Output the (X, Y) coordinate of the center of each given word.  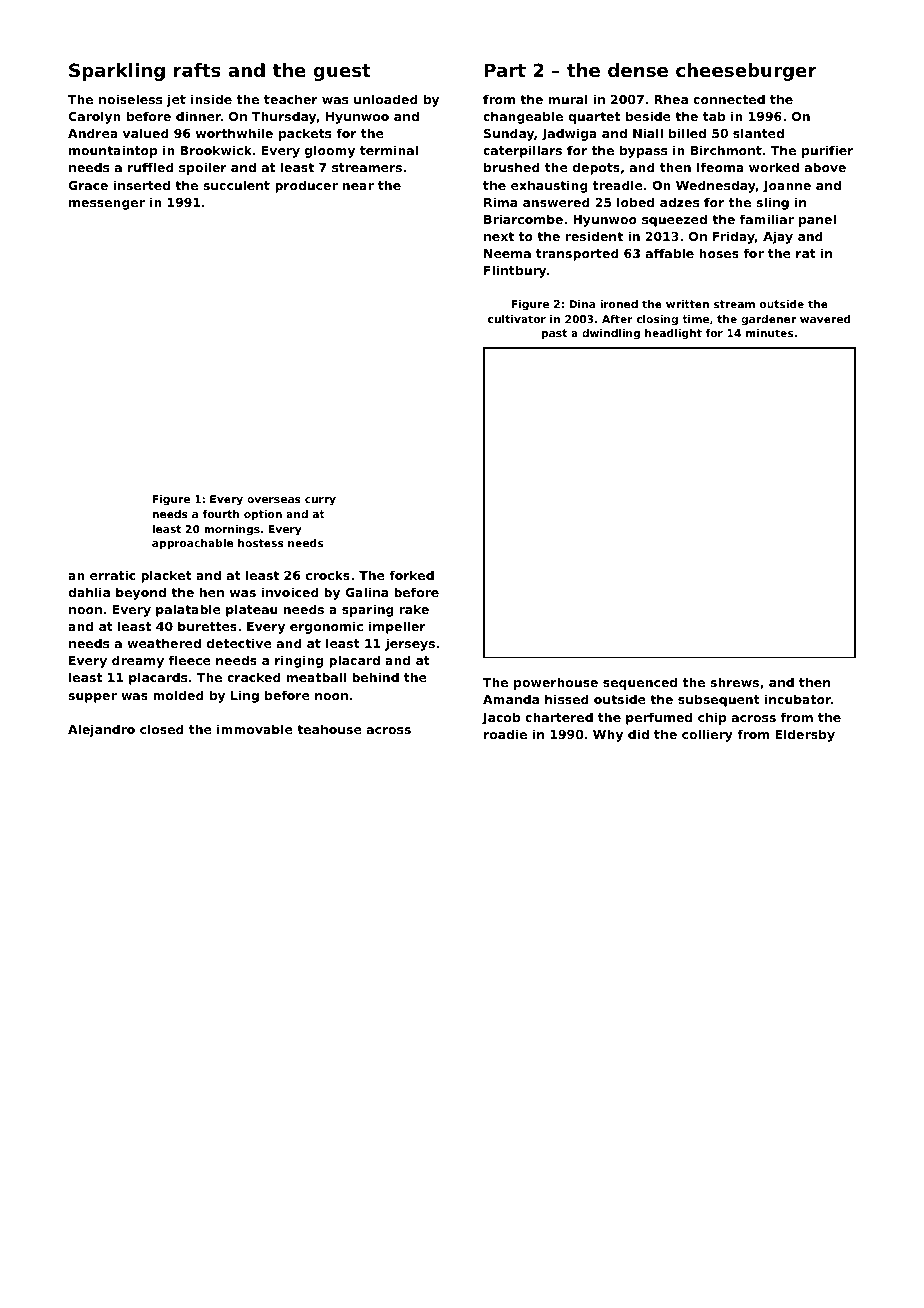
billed (687, 133)
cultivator (517, 319)
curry (320, 501)
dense (638, 70)
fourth (221, 514)
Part (505, 70)
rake (414, 609)
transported (577, 254)
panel (817, 220)
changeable (523, 117)
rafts (197, 70)
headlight (673, 334)
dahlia (89, 592)
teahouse (329, 729)
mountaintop (113, 151)
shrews (734, 682)
